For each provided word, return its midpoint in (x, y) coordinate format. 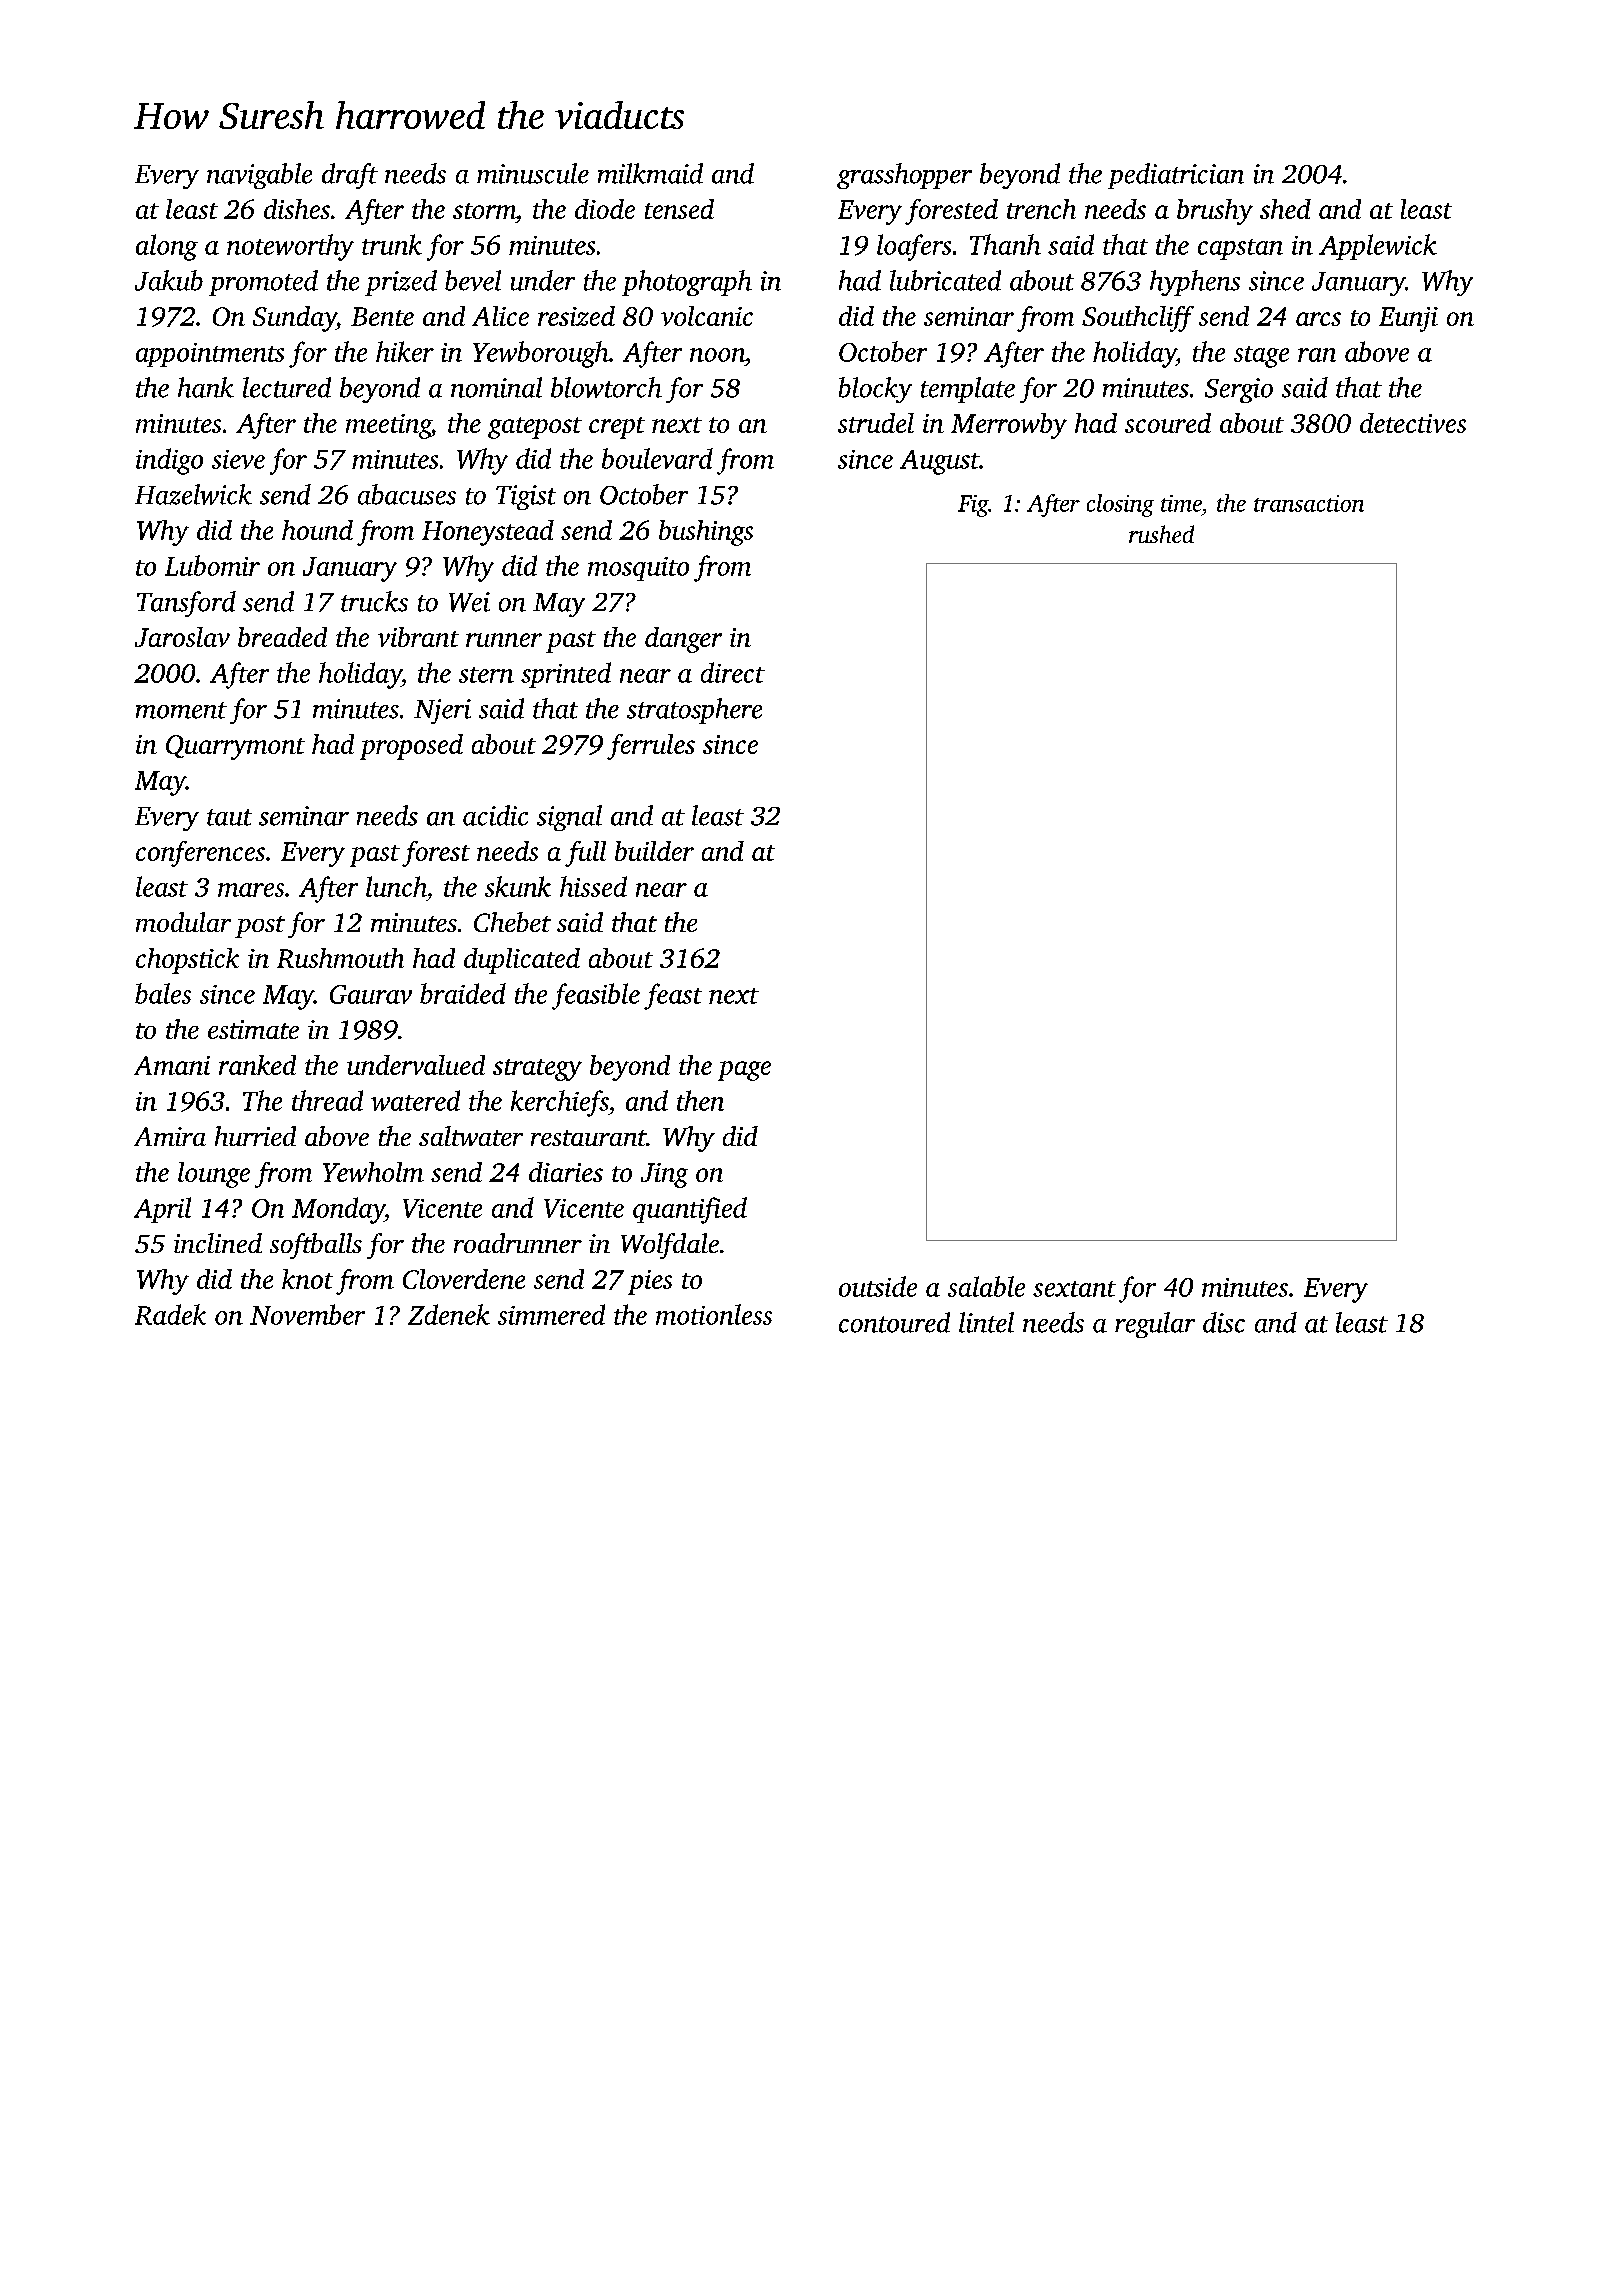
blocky (875, 390)
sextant (1074, 1289)
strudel (876, 423)
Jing (664, 1175)
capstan (1240, 249)
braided (463, 993)
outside (878, 1286)
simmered (551, 1314)
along (167, 247)
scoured (1168, 423)
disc (1224, 1322)
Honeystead (488, 533)
